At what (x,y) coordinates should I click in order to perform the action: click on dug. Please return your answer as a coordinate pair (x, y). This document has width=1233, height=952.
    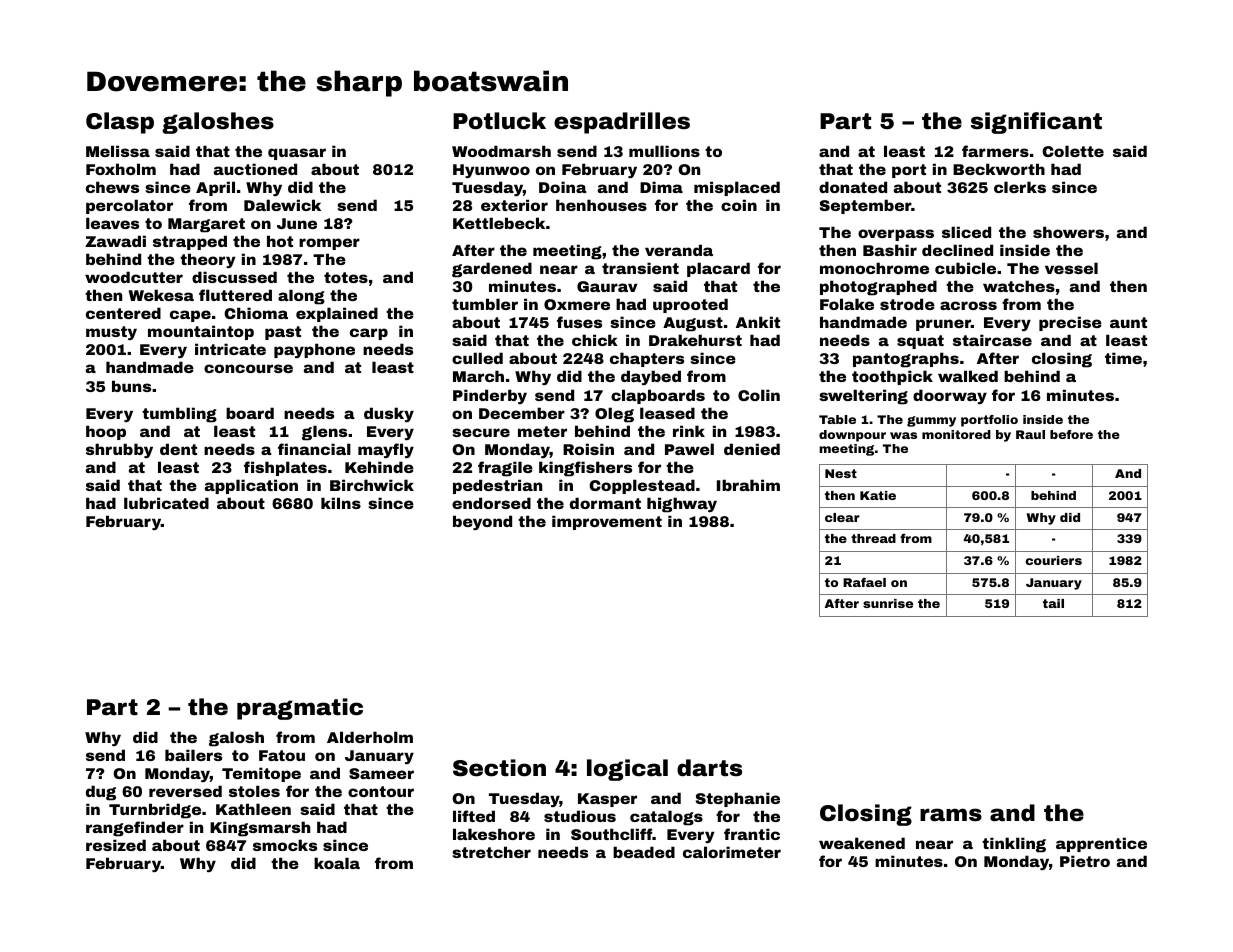
    Looking at the image, I should click on (101, 793).
